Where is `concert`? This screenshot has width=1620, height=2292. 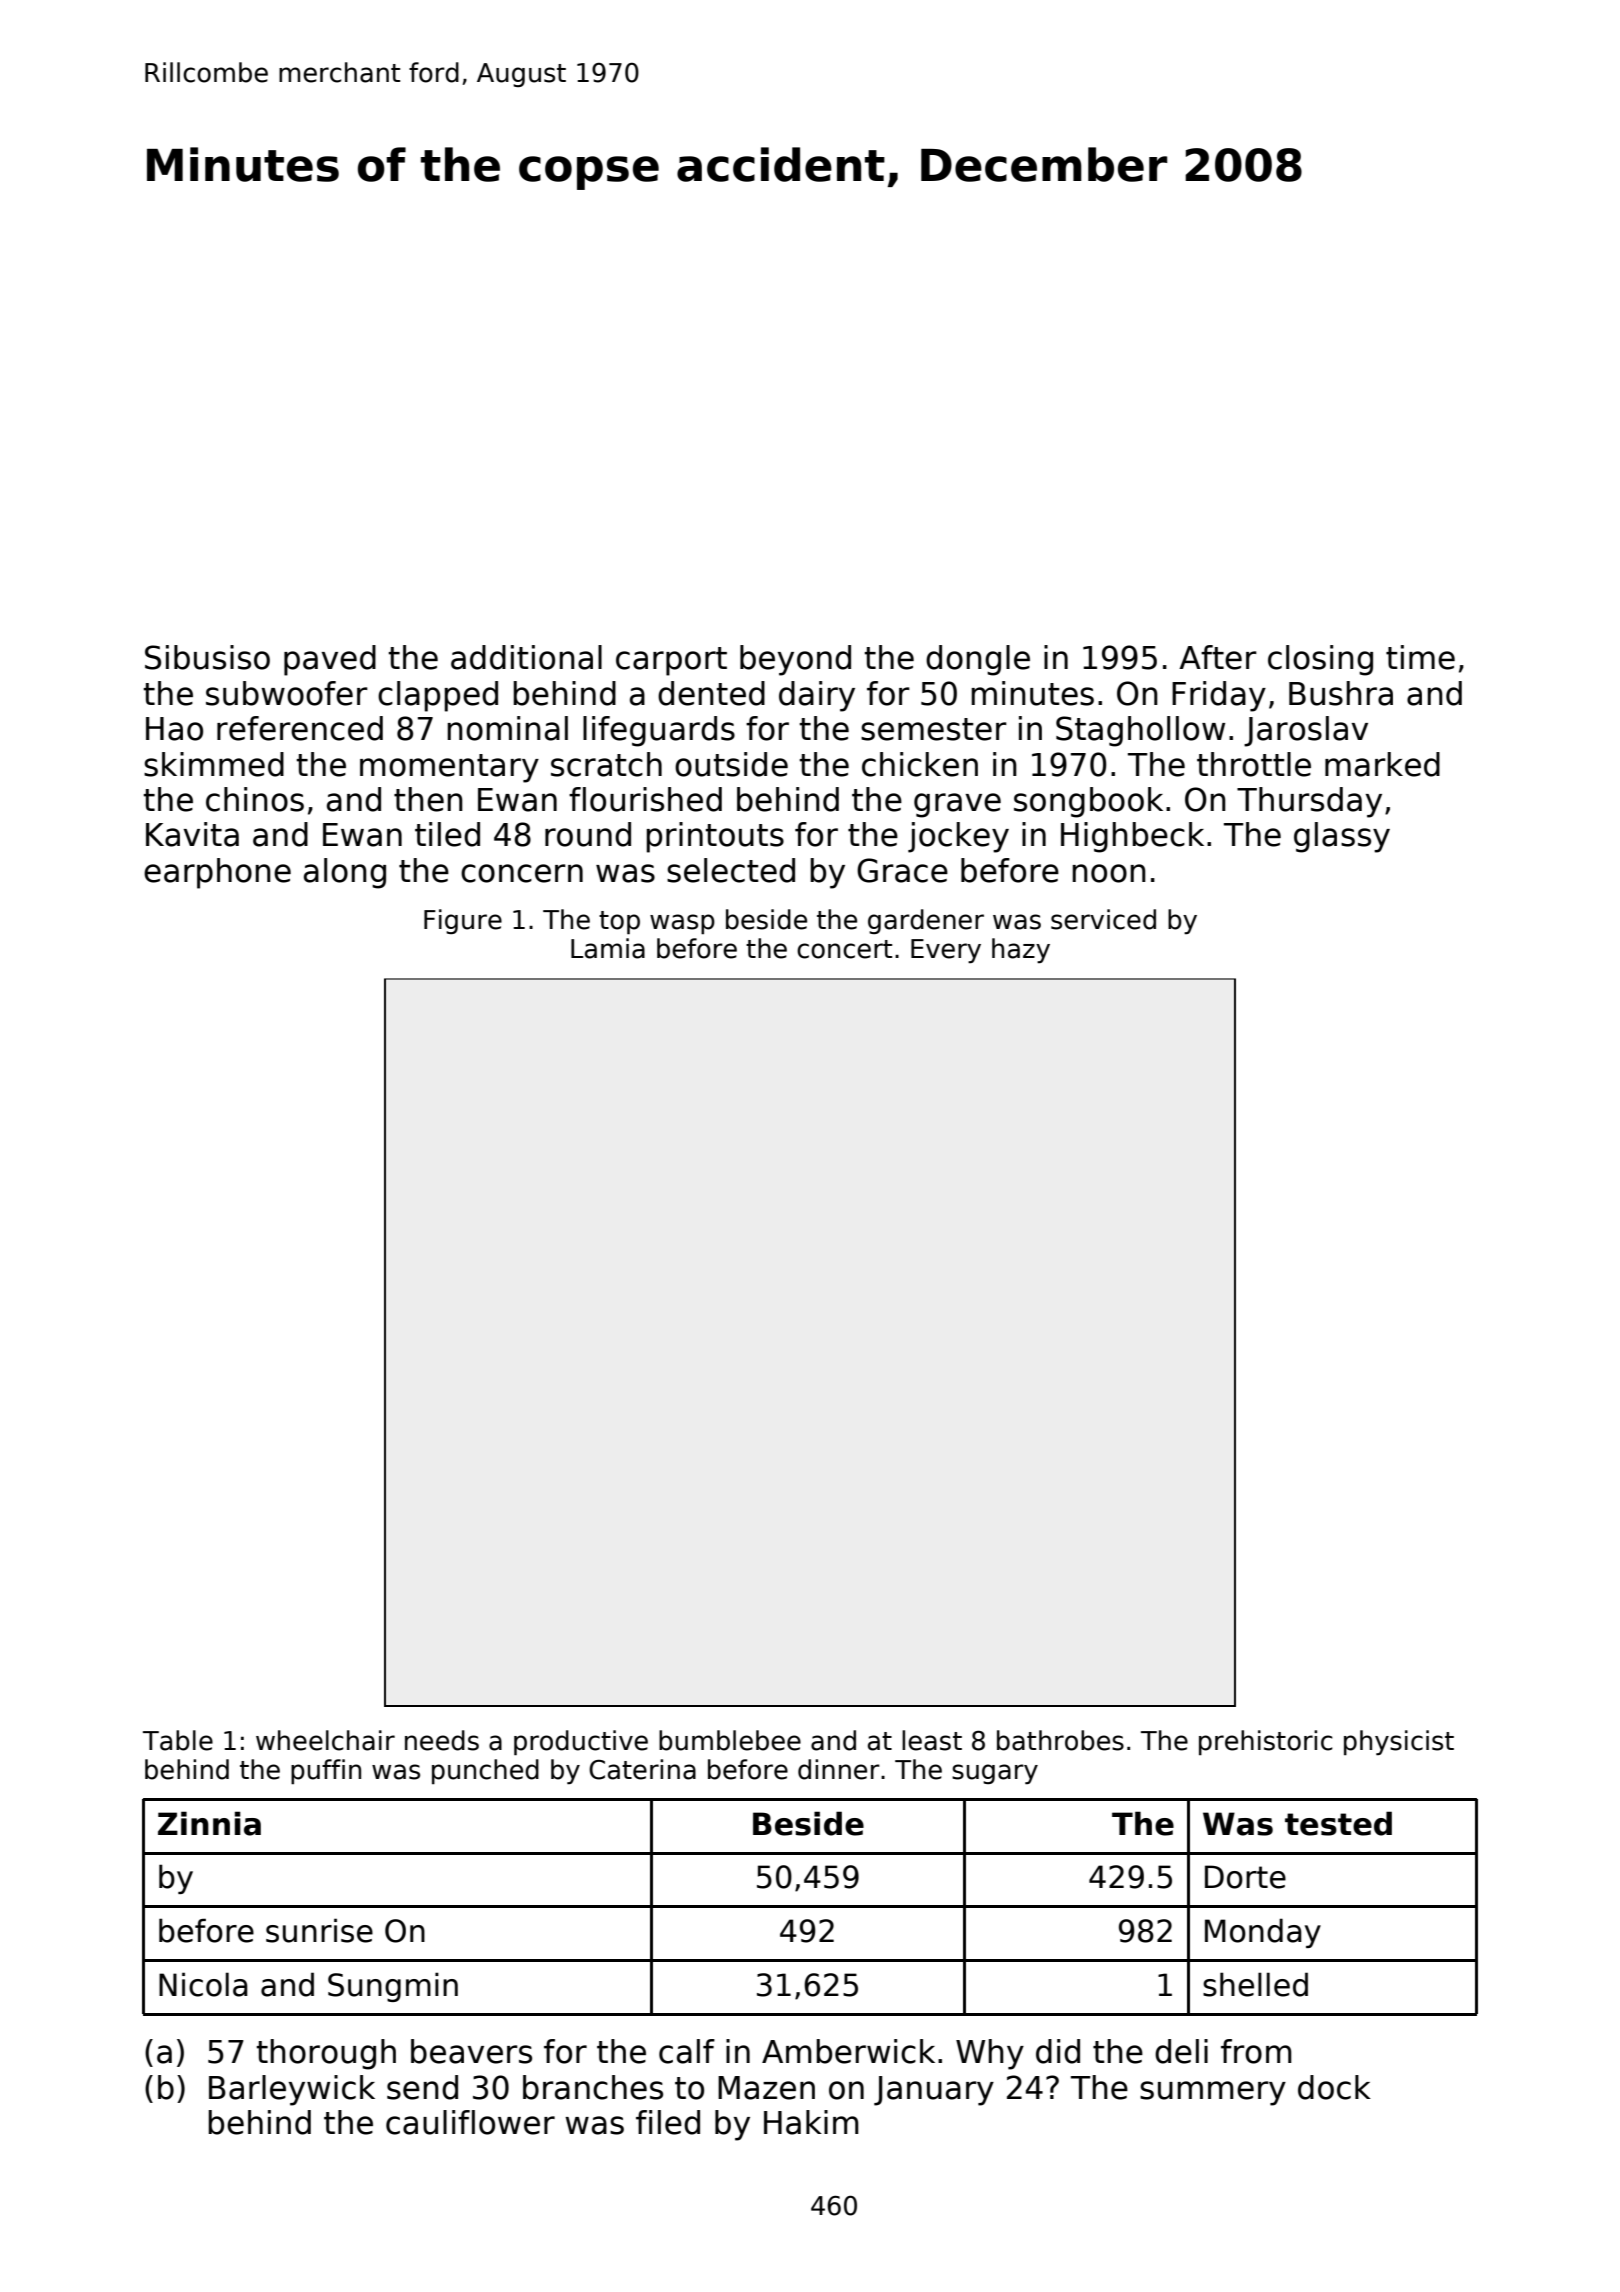
concert is located at coordinates (844, 949).
